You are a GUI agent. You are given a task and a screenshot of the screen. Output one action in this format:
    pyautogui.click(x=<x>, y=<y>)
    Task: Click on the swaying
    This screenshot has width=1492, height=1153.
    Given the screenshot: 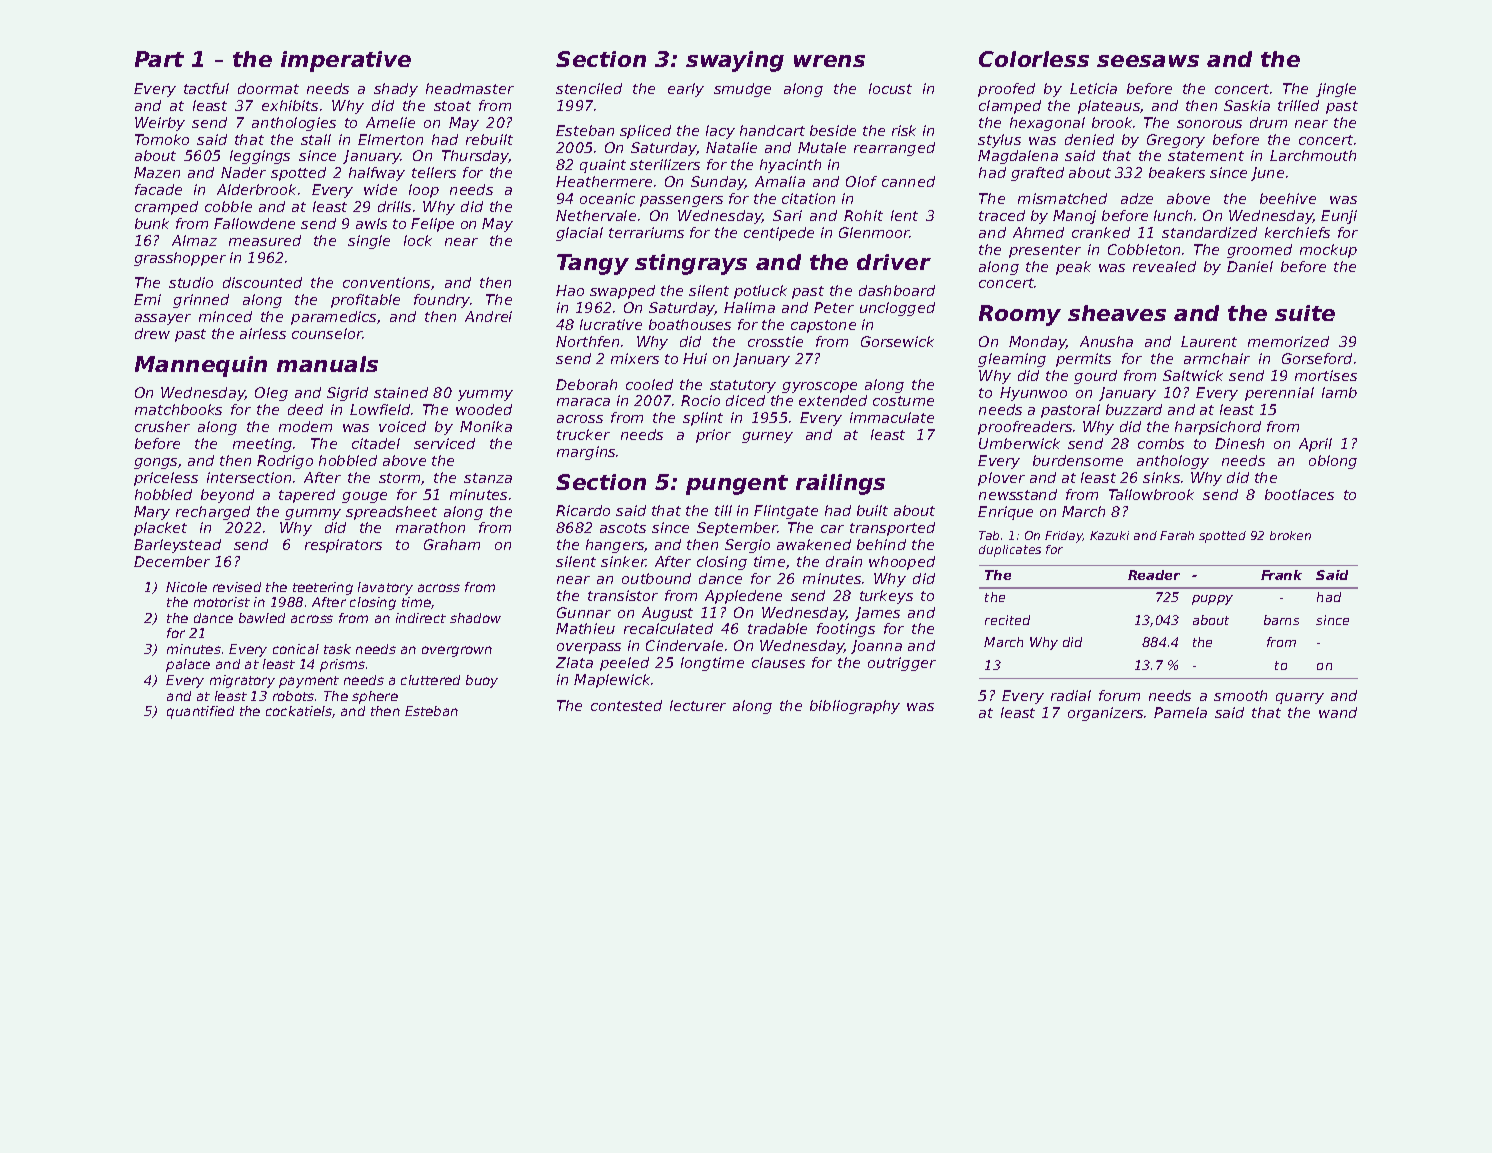 What is the action you would take?
    pyautogui.click(x=735, y=61)
